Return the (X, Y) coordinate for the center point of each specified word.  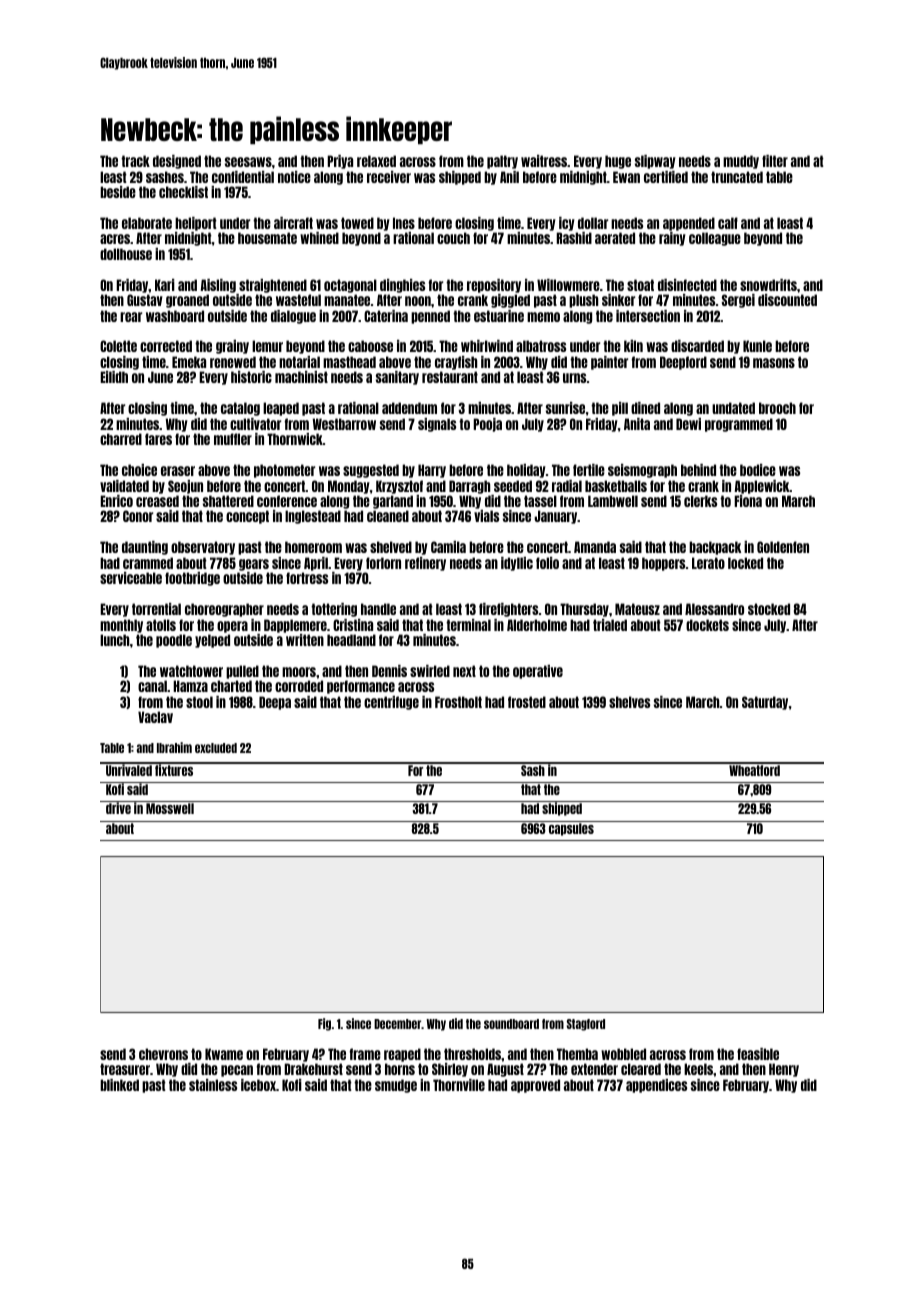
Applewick (762, 487)
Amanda (595, 547)
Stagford (586, 1025)
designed (177, 162)
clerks (700, 501)
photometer (284, 471)
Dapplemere (295, 626)
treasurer (125, 1069)
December (397, 1024)
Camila (448, 547)
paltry (502, 162)
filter (775, 161)
